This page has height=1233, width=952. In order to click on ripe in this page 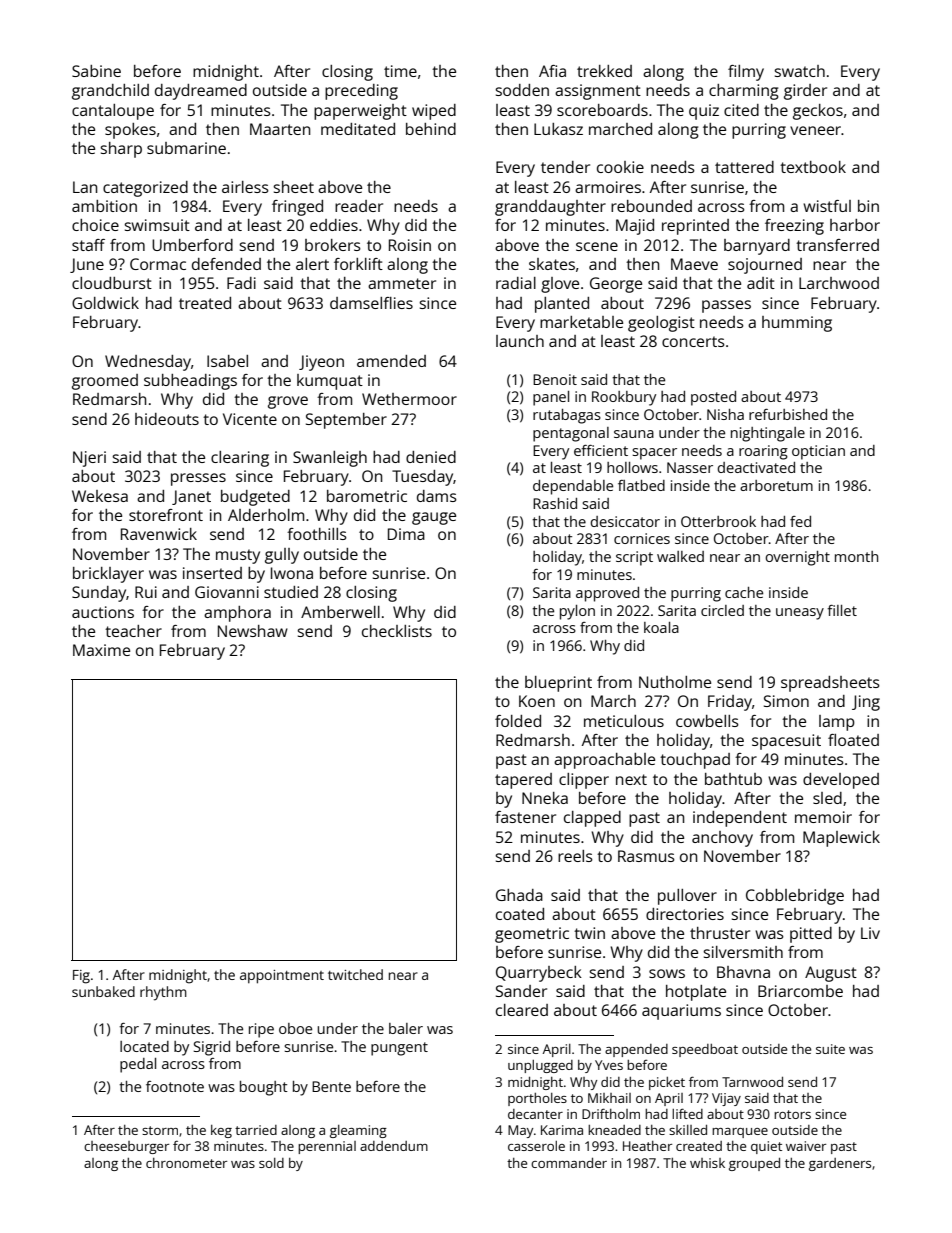, I will do `click(261, 1030)`.
